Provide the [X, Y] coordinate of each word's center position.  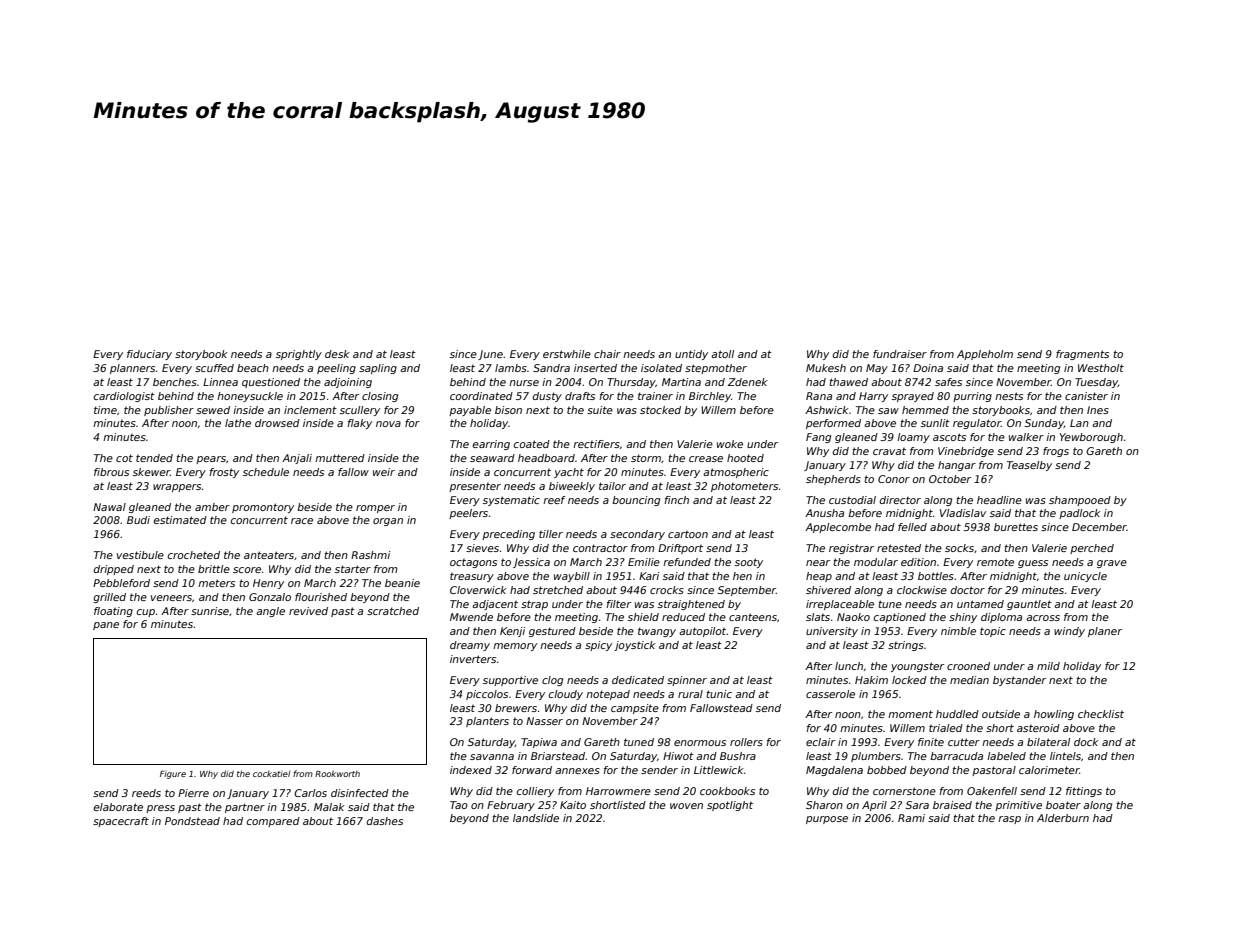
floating [113, 612]
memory [515, 647]
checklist [1101, 714]
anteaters [269, 555]
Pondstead [192, 821]
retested [899, 548]
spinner [687, 681]
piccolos [487, 695]
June [490, 355]
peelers [468, 514]
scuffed [214, 368]
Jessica [531, 563]
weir [384, 472]
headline [999, 500]
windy [1069, 632]
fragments [1082, 355]
